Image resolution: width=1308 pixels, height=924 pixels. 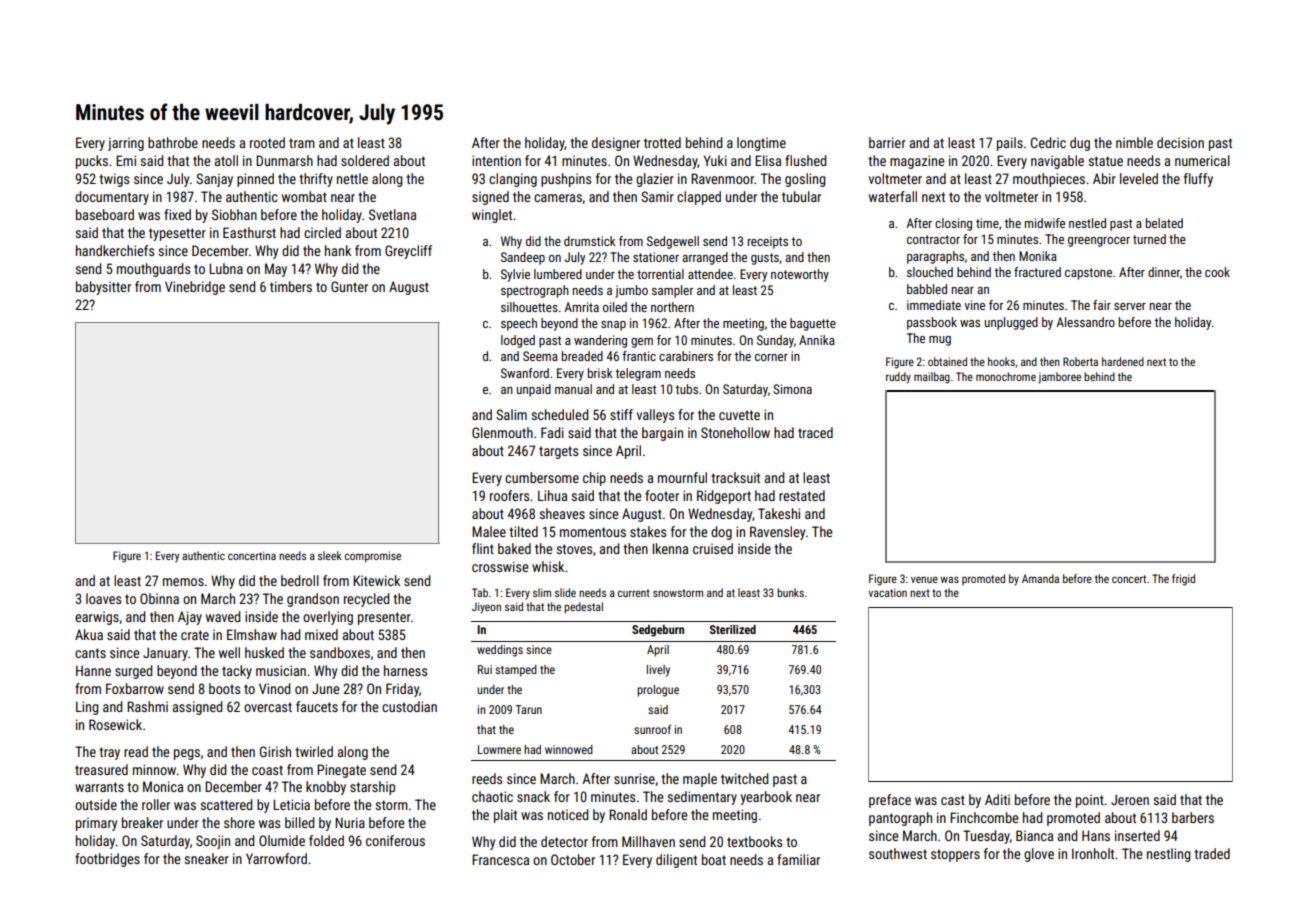 I want to click on Cedric, so click(x=1048, y=142).
